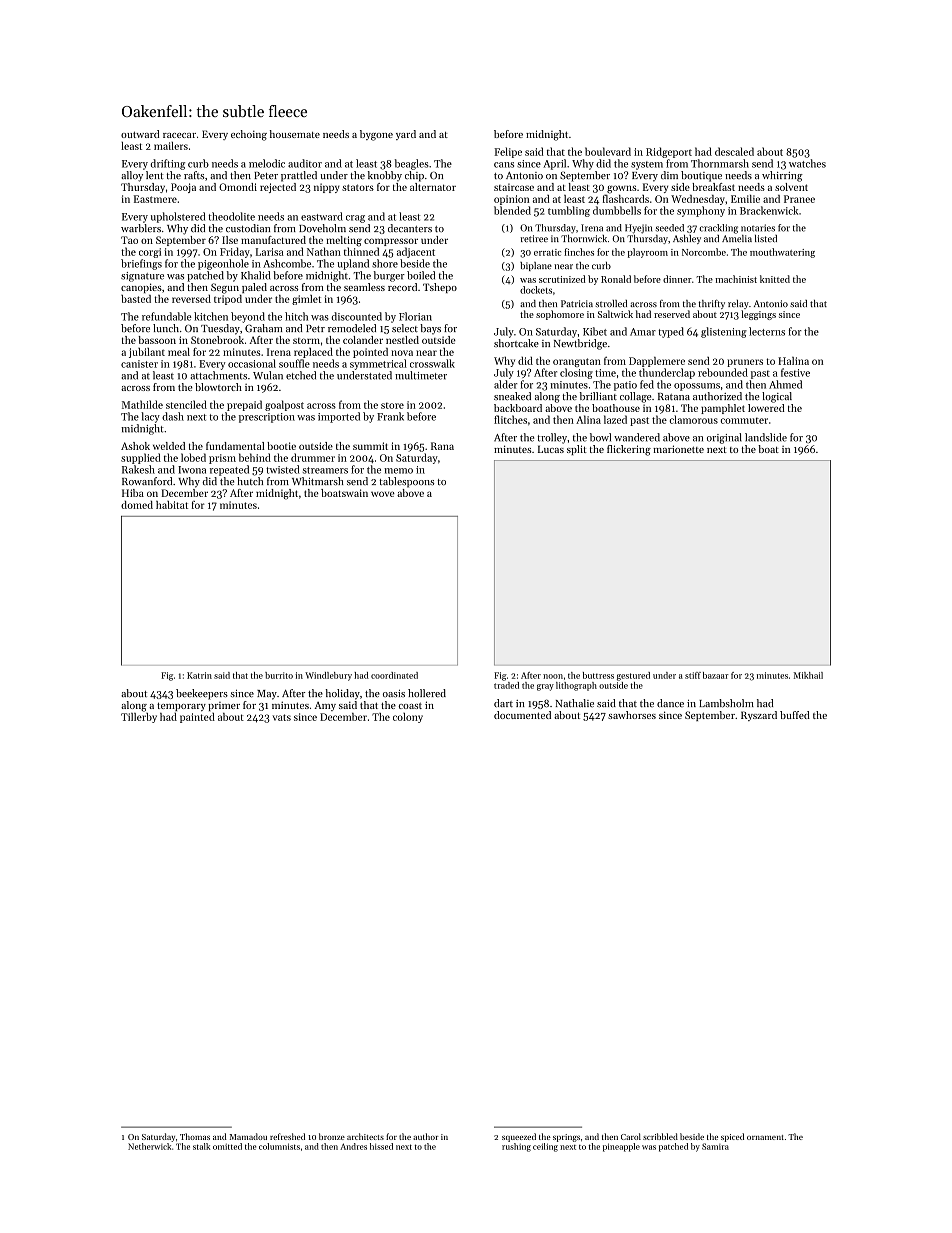 The width and height of the screenshot is (952, 1233). Describe the element at coordinates (516, 1147) in the screenshot. I see `rushing` at that location.
